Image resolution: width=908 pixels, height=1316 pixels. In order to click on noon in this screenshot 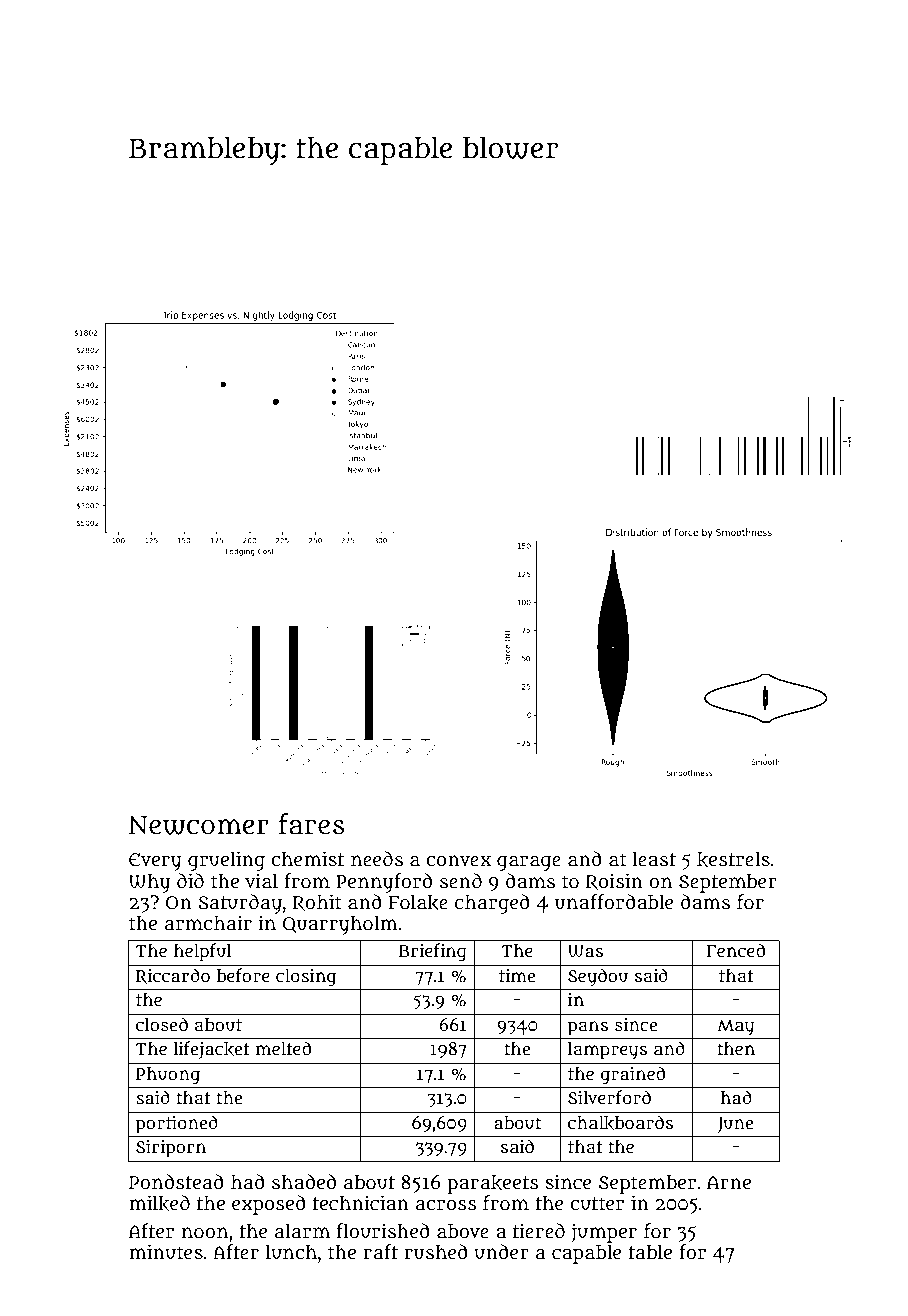, I will do `click(205, 1233)`.
